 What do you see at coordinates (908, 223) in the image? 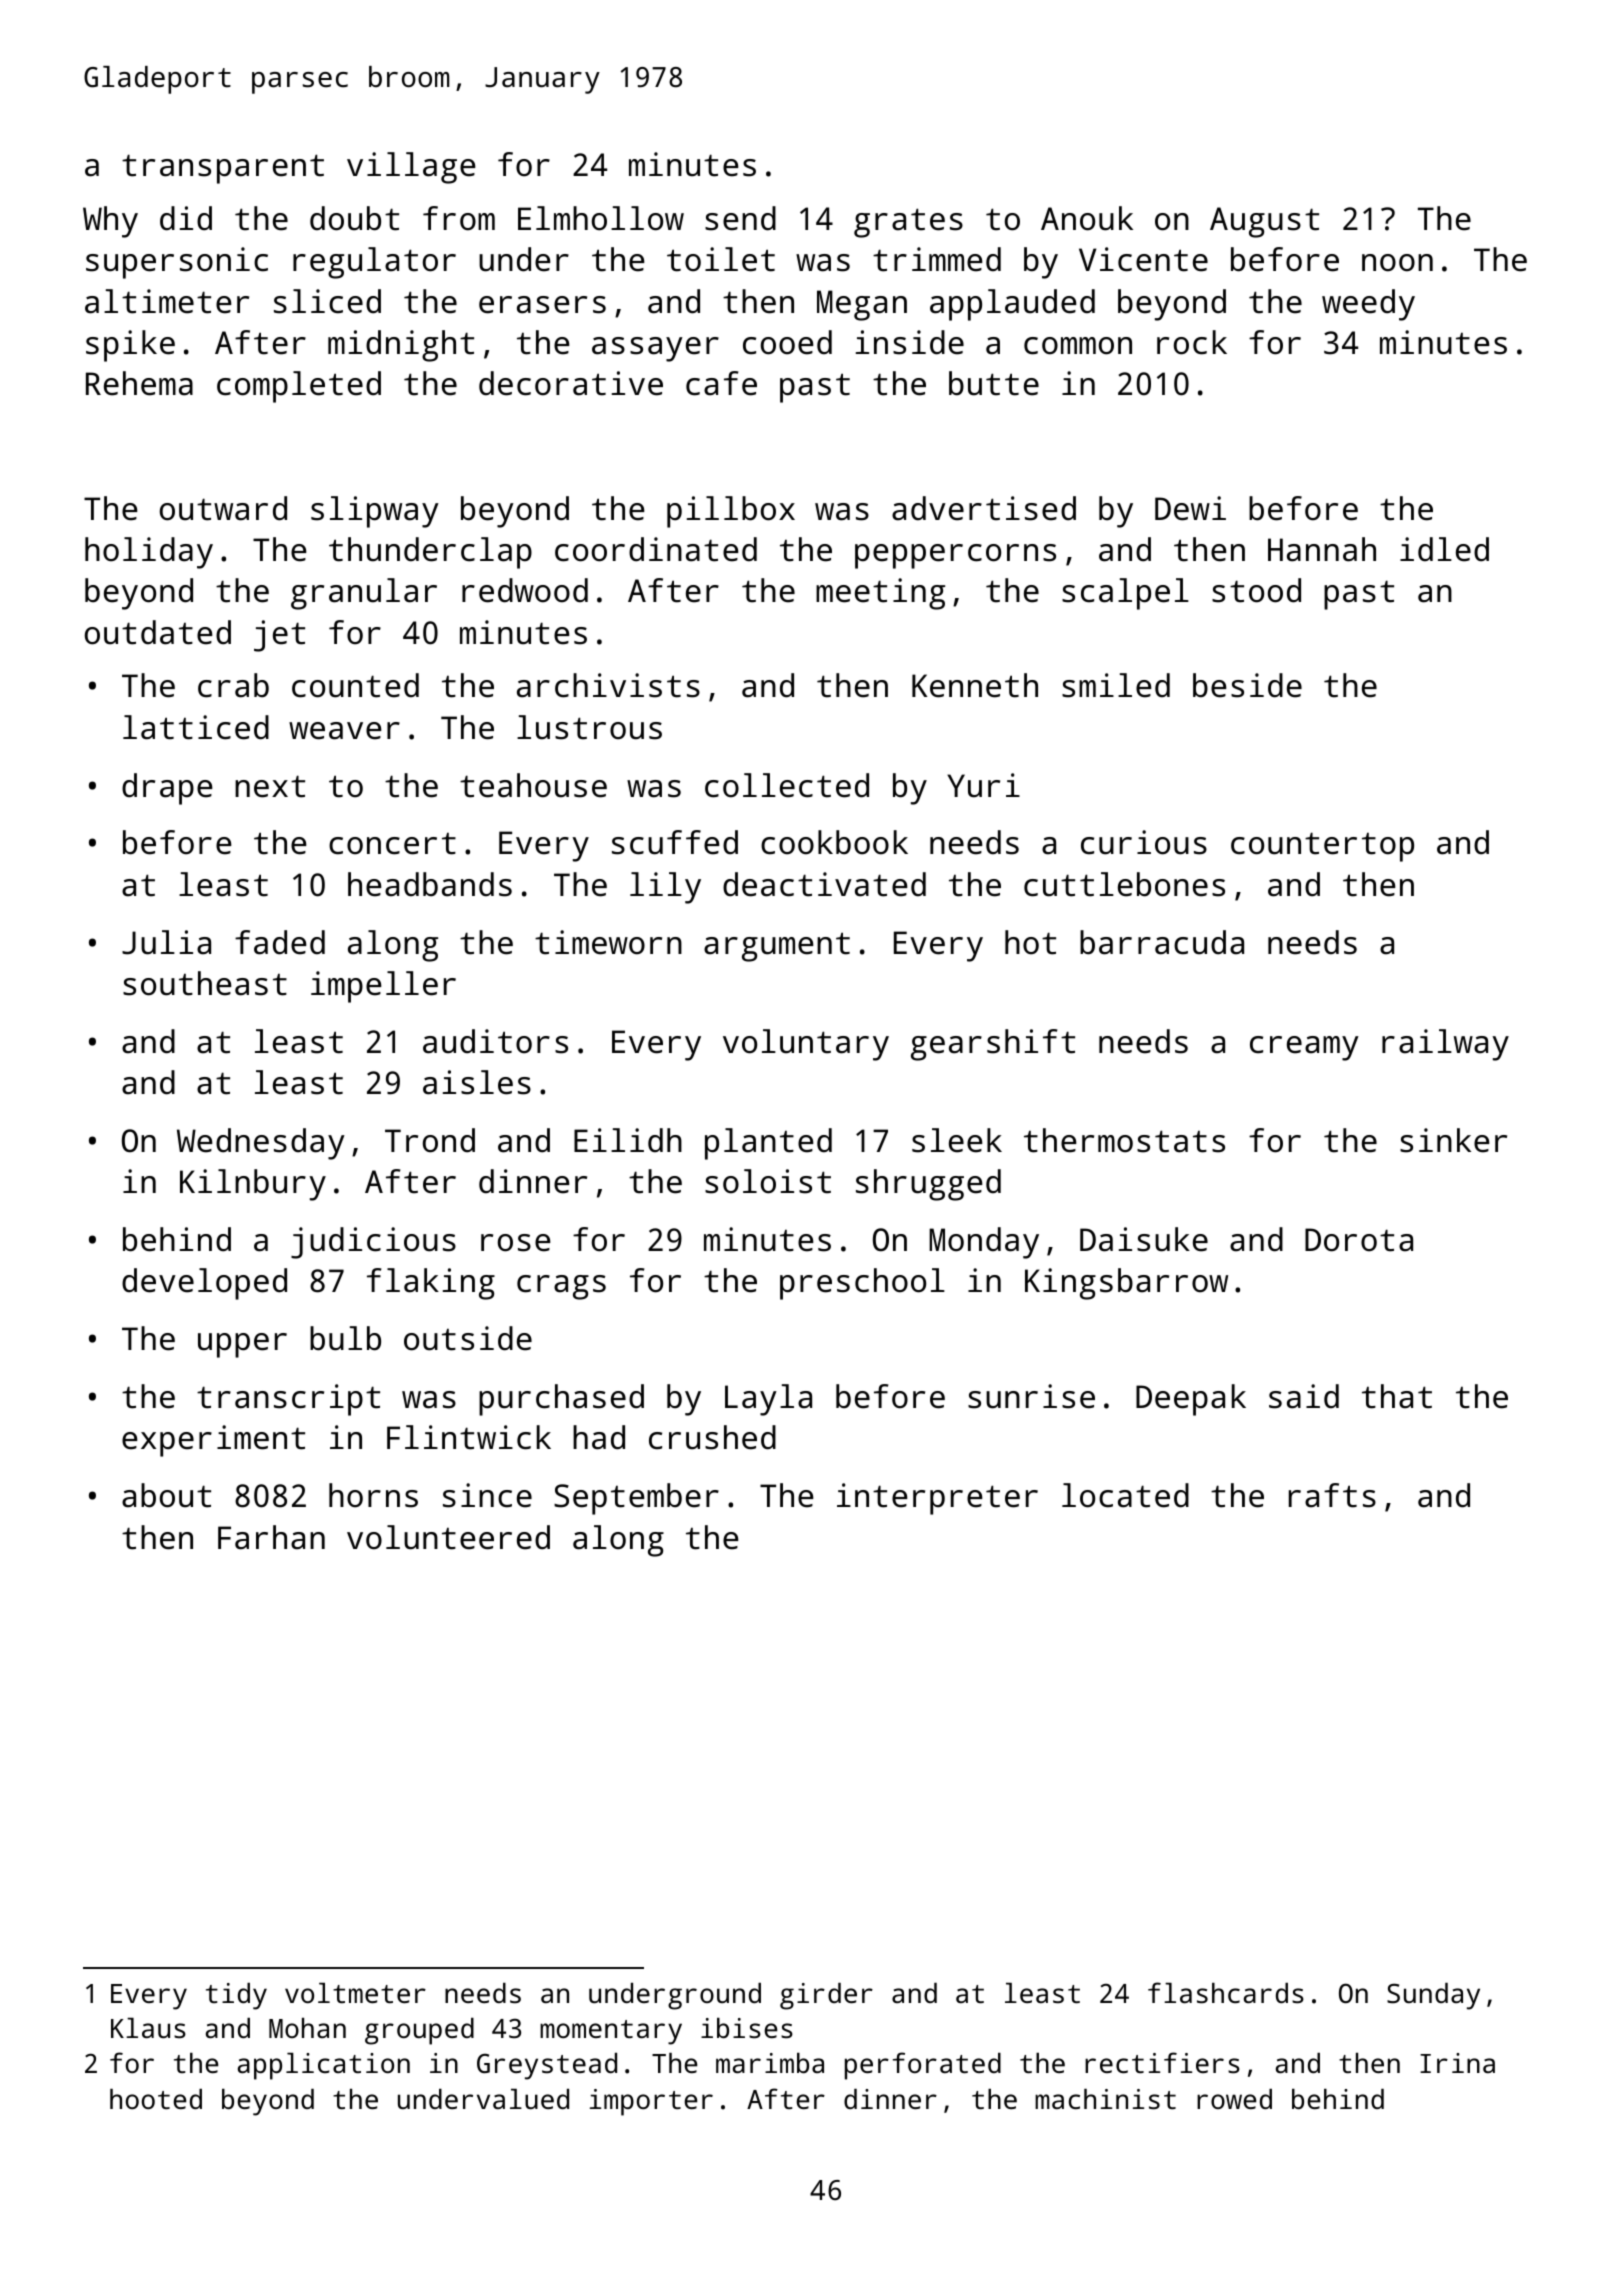
I see `grates` at bounding box center [908, 223].
